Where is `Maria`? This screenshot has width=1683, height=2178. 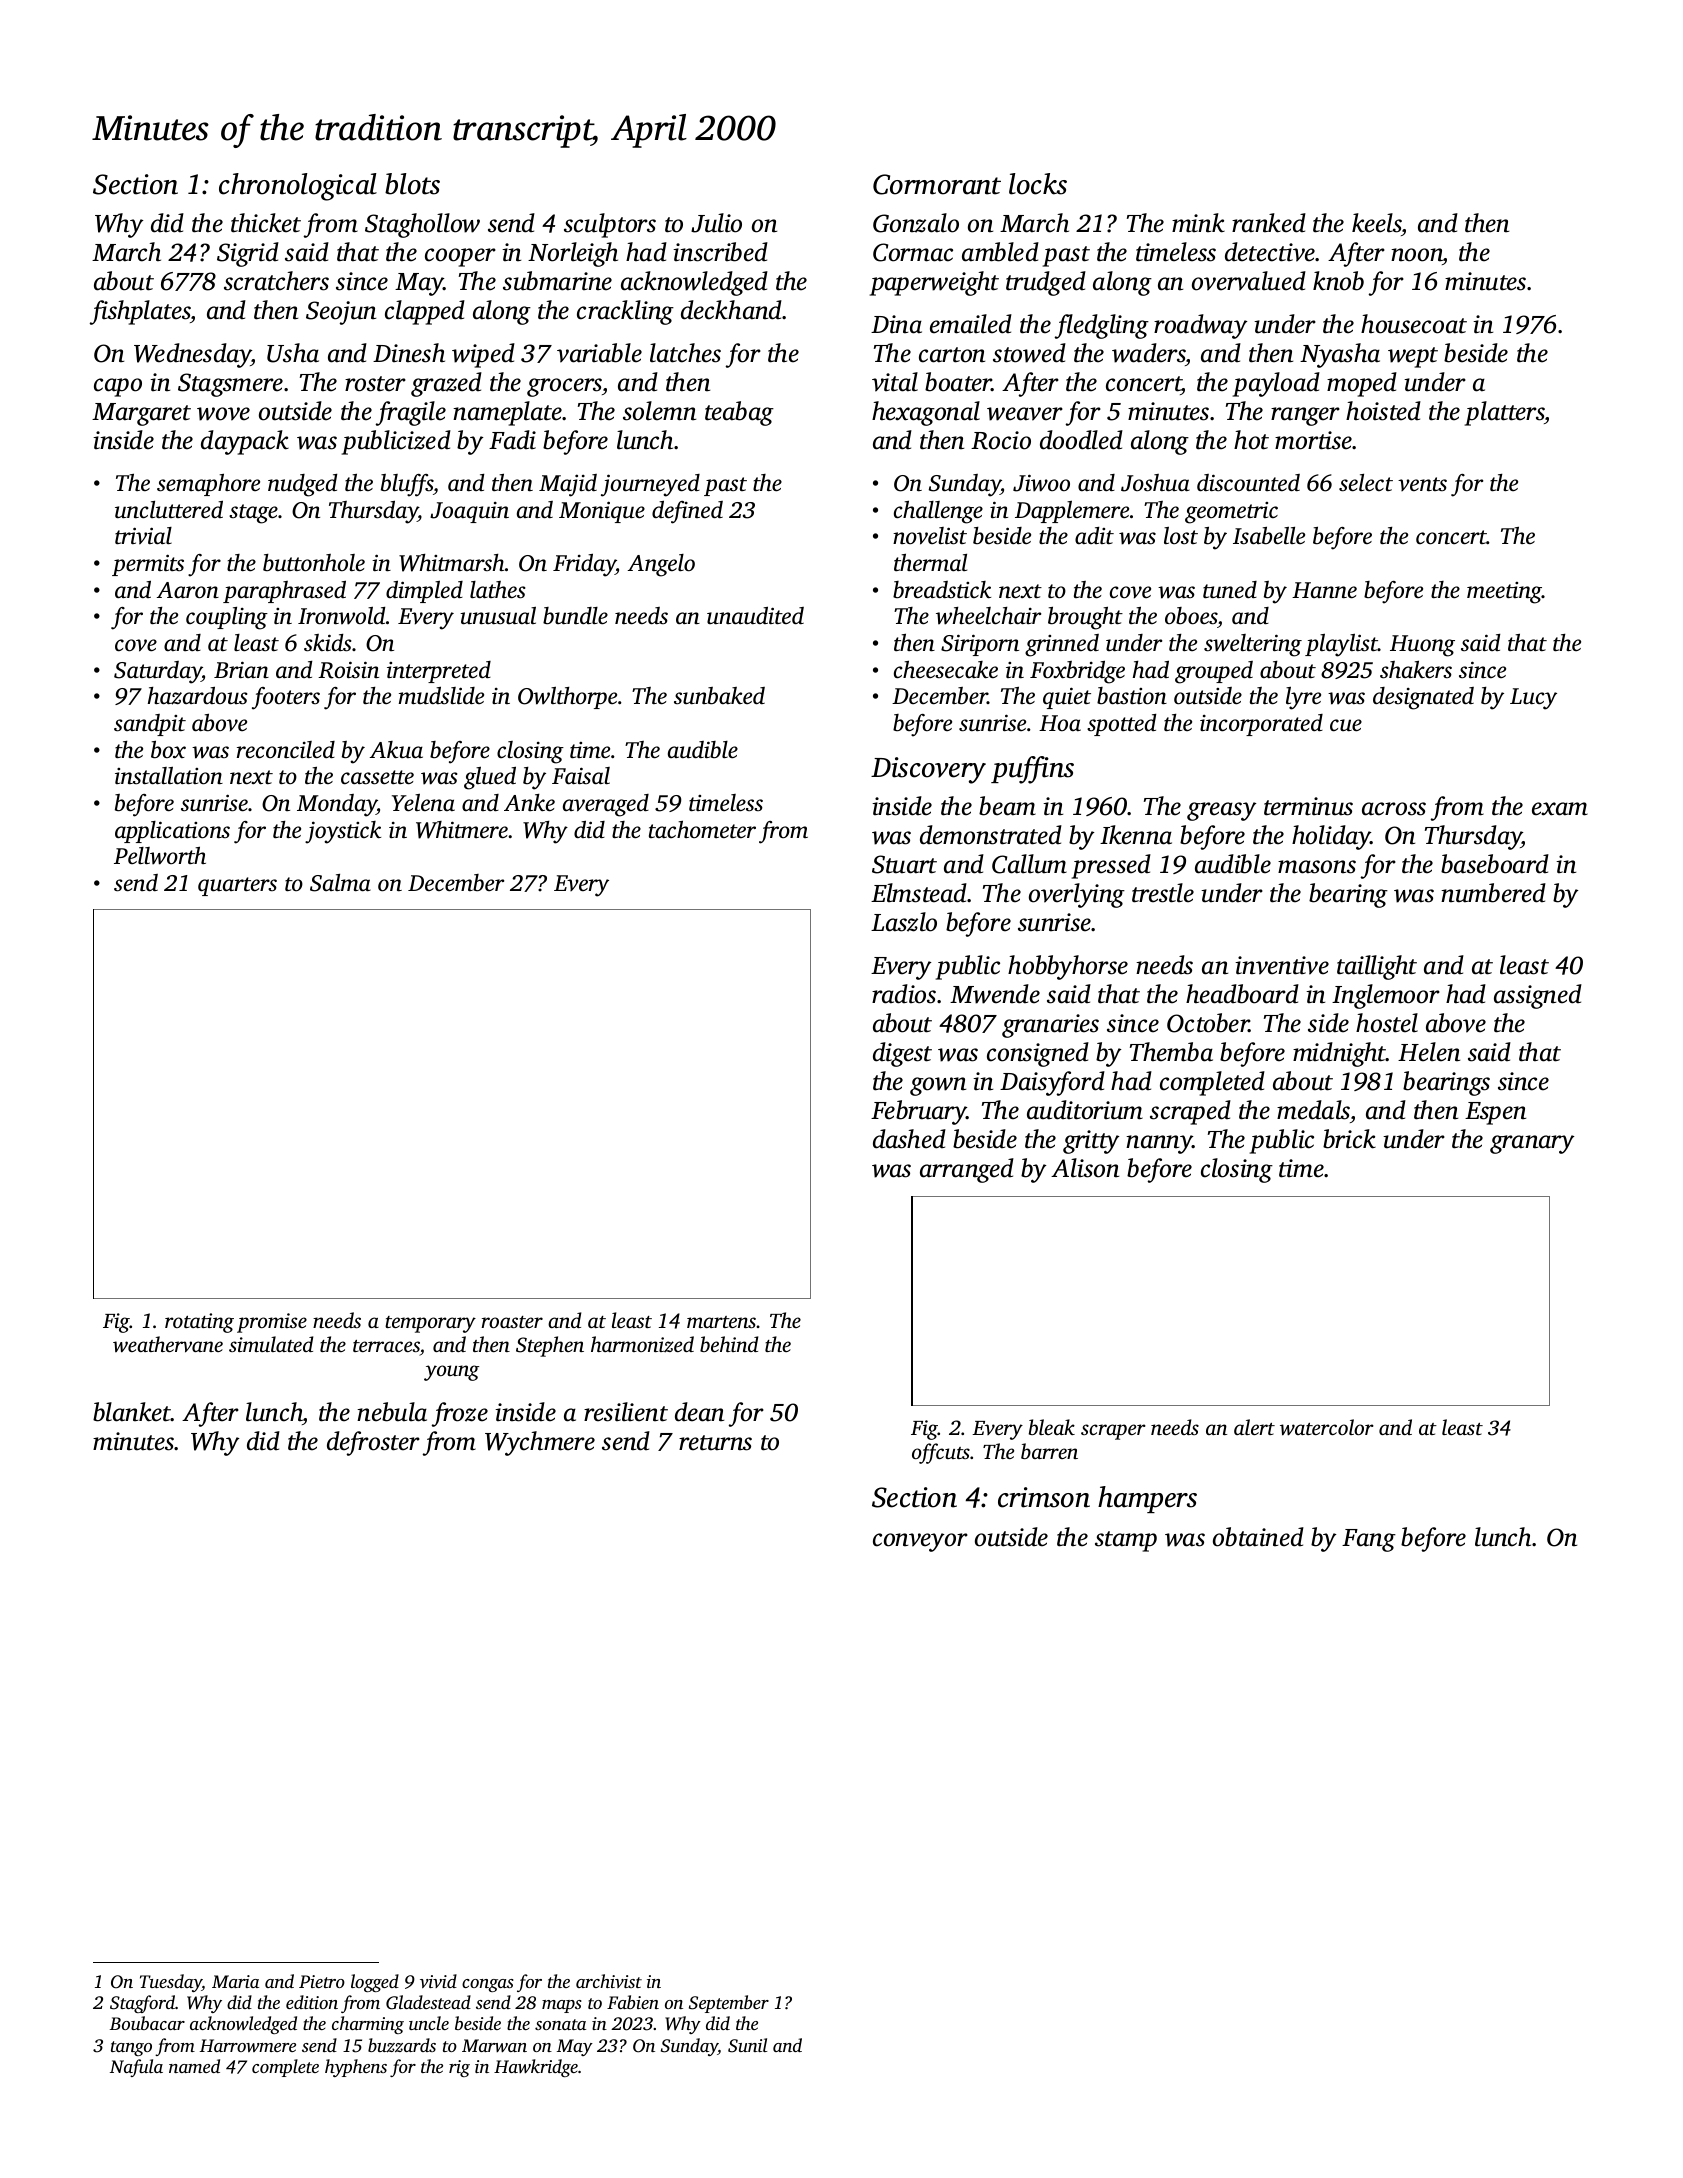 Maria is located at coordinates (235, 1981).
